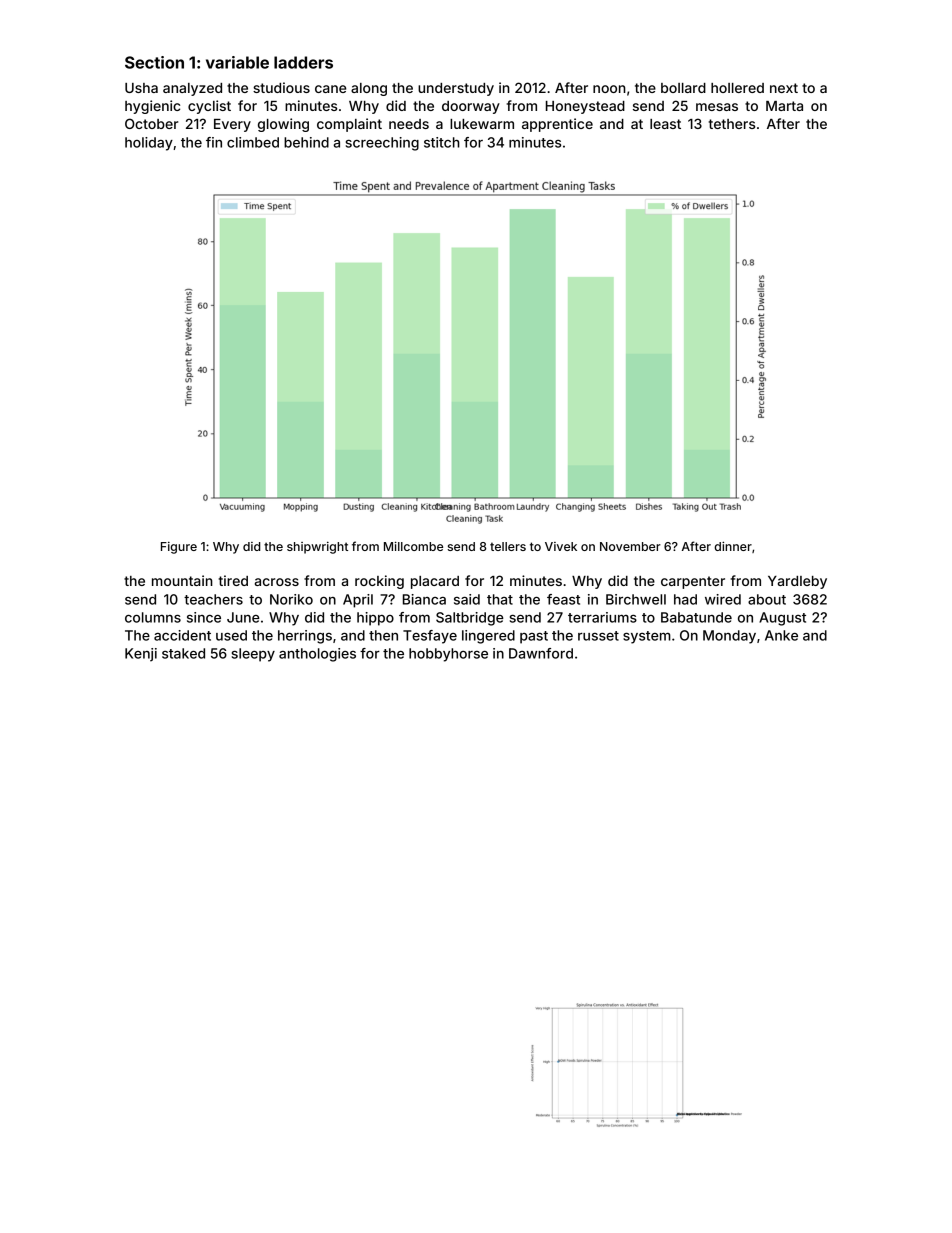 The image size is (952, 1233). I want to click on least, so click(665, 124).
